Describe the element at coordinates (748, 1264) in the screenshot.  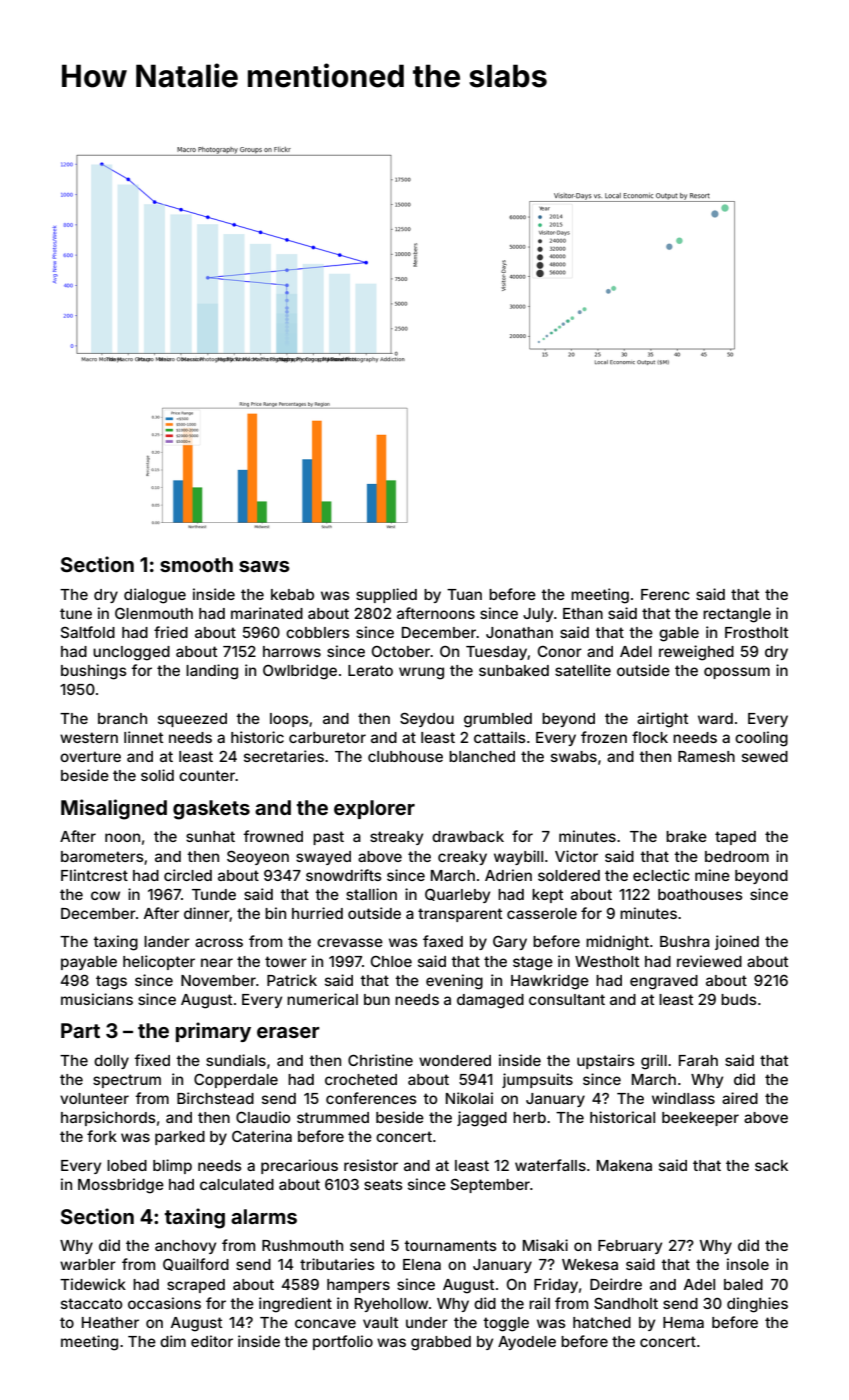
I see `insole` at that location.
